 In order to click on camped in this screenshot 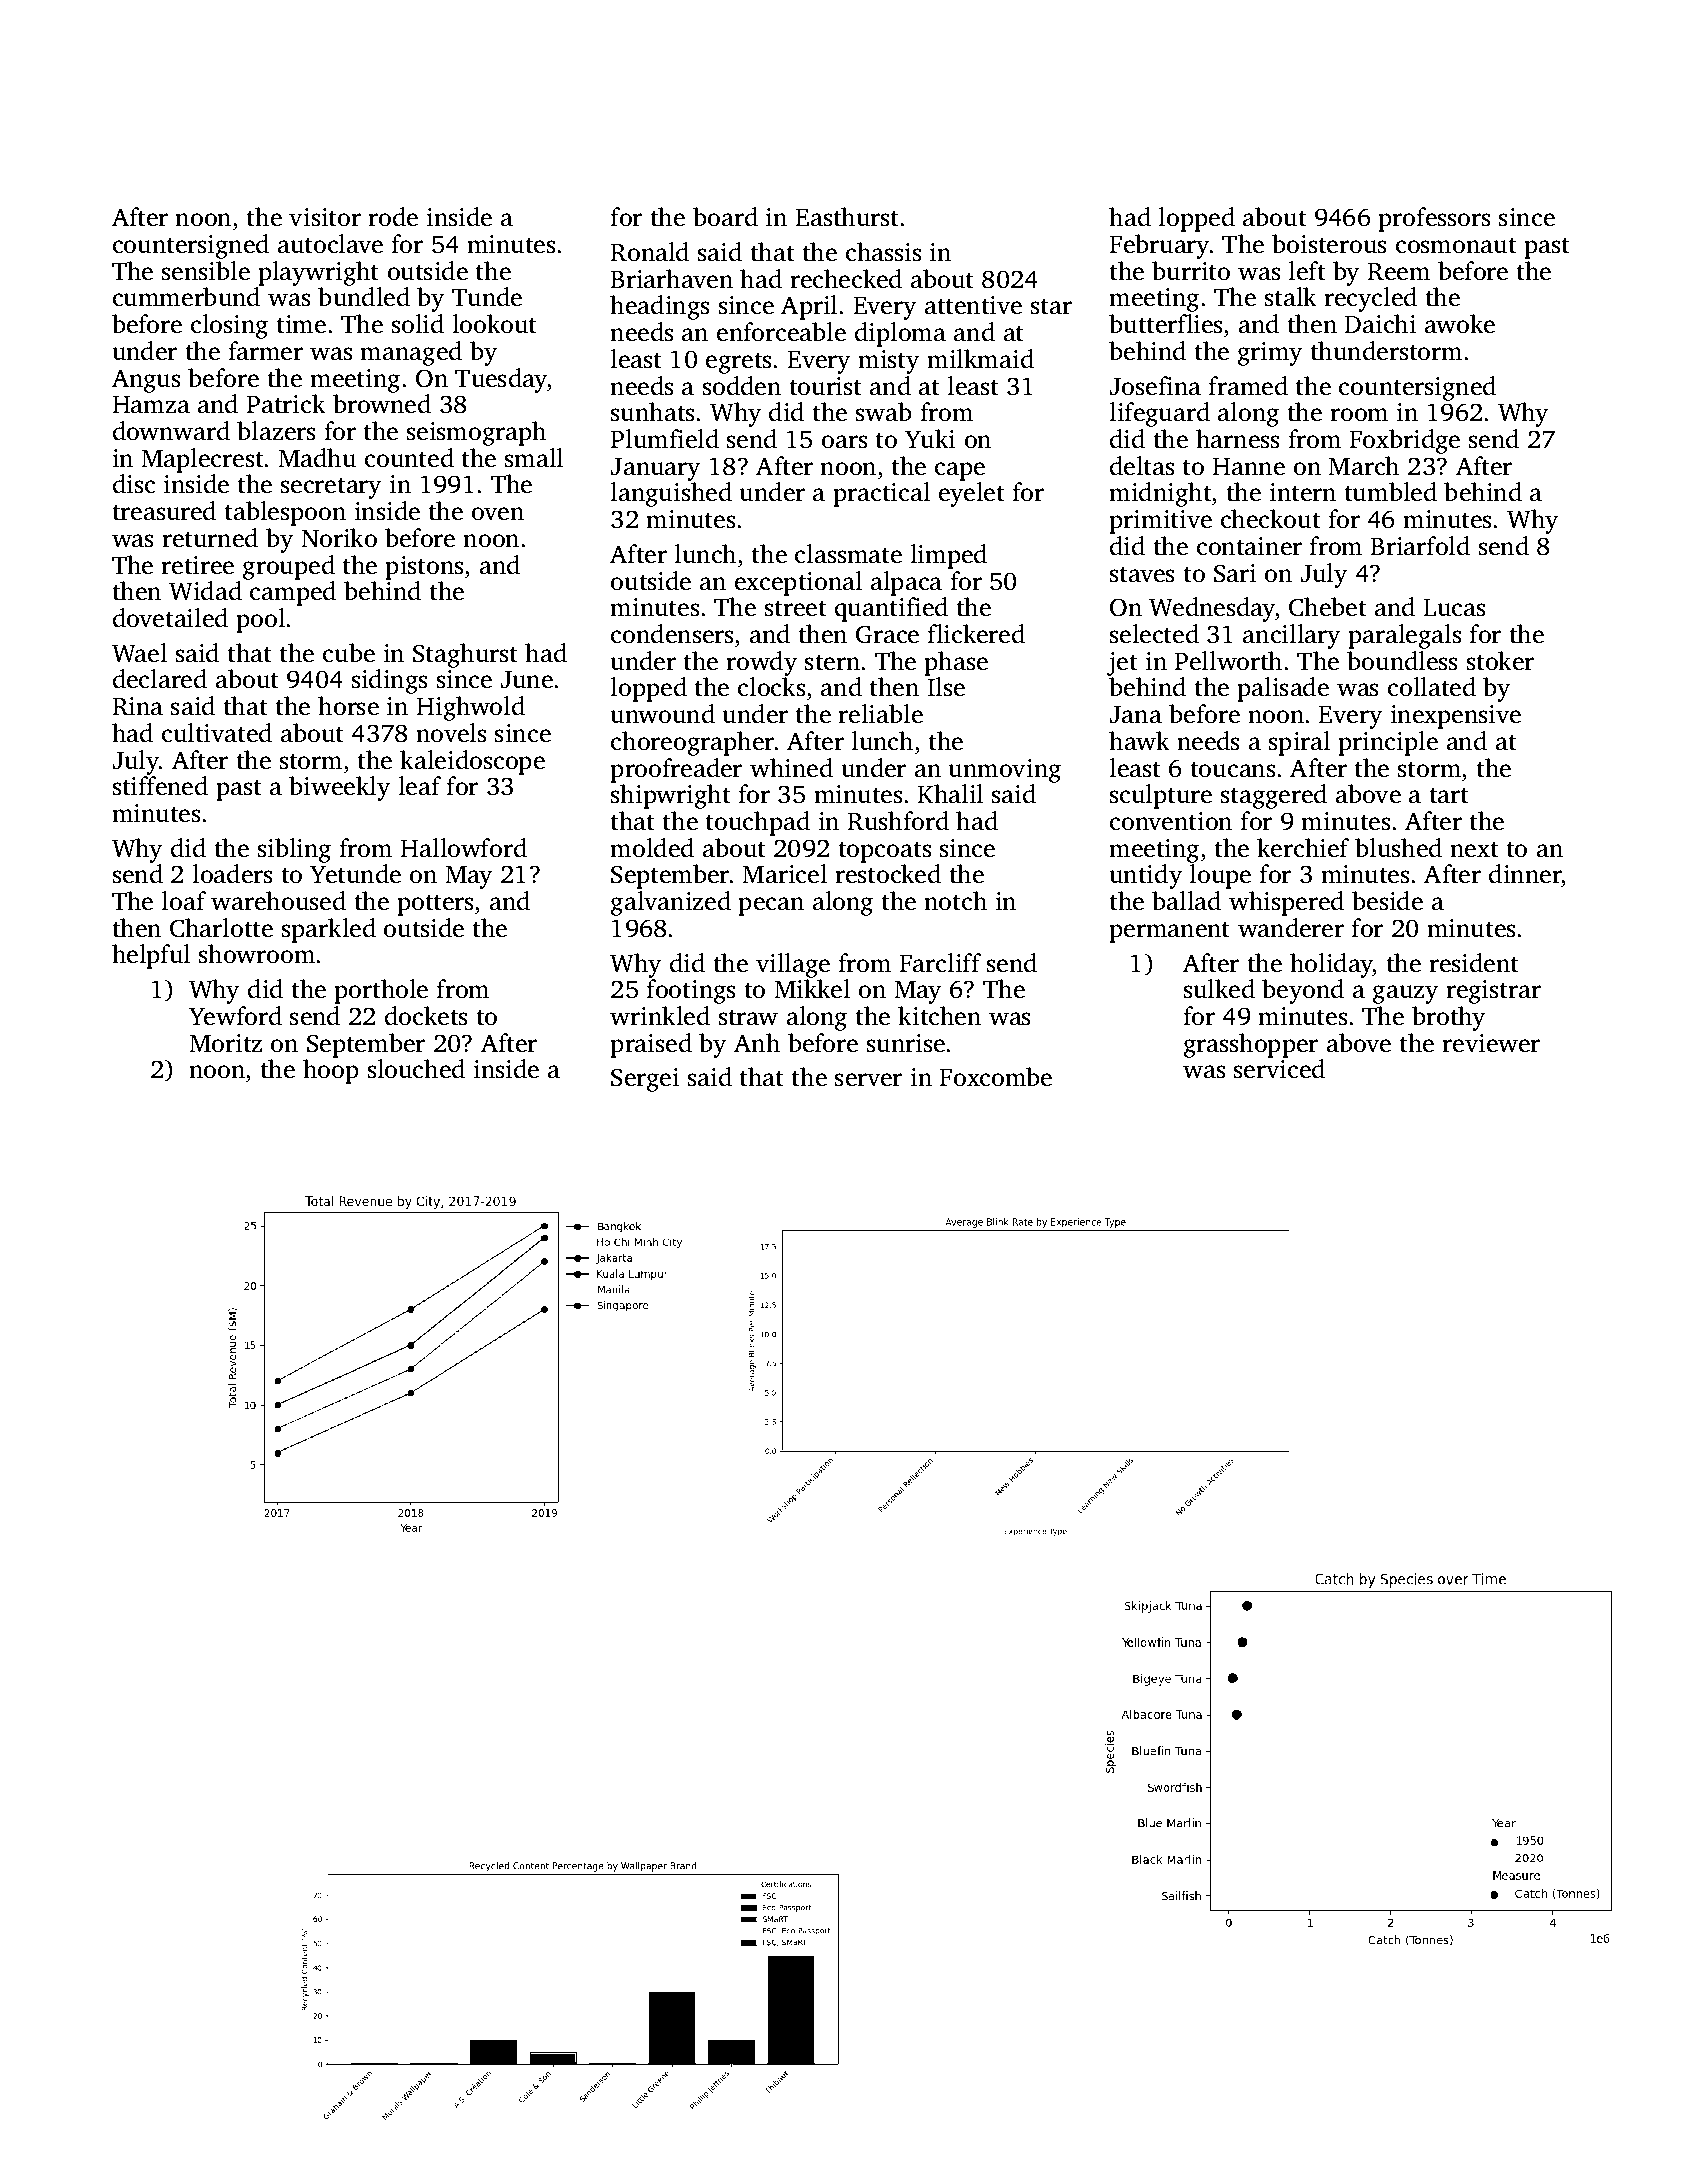, I will do `click(293, 593)`.
